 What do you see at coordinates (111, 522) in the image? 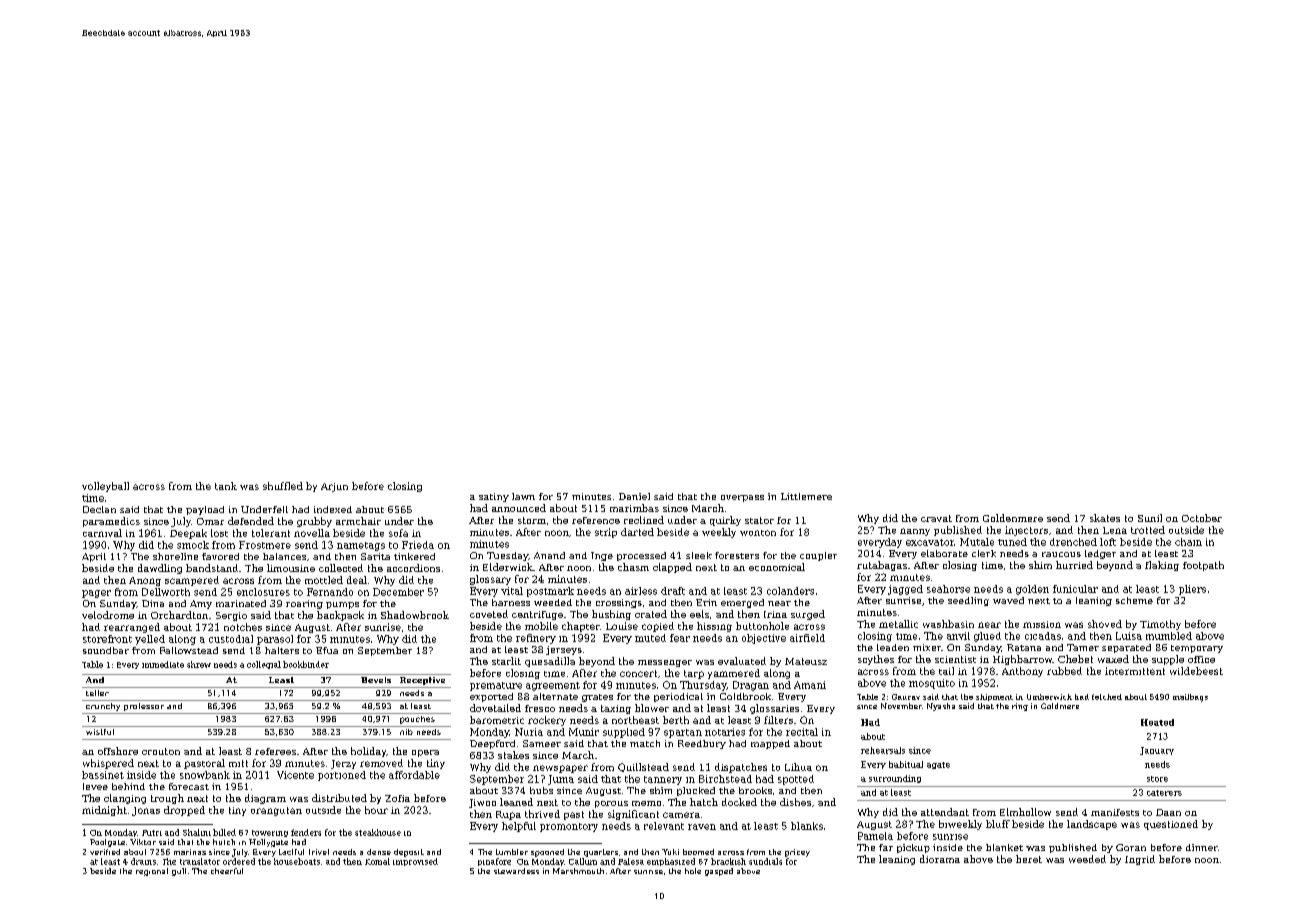
I see `paramedics` at bounding box center [111, 522].
